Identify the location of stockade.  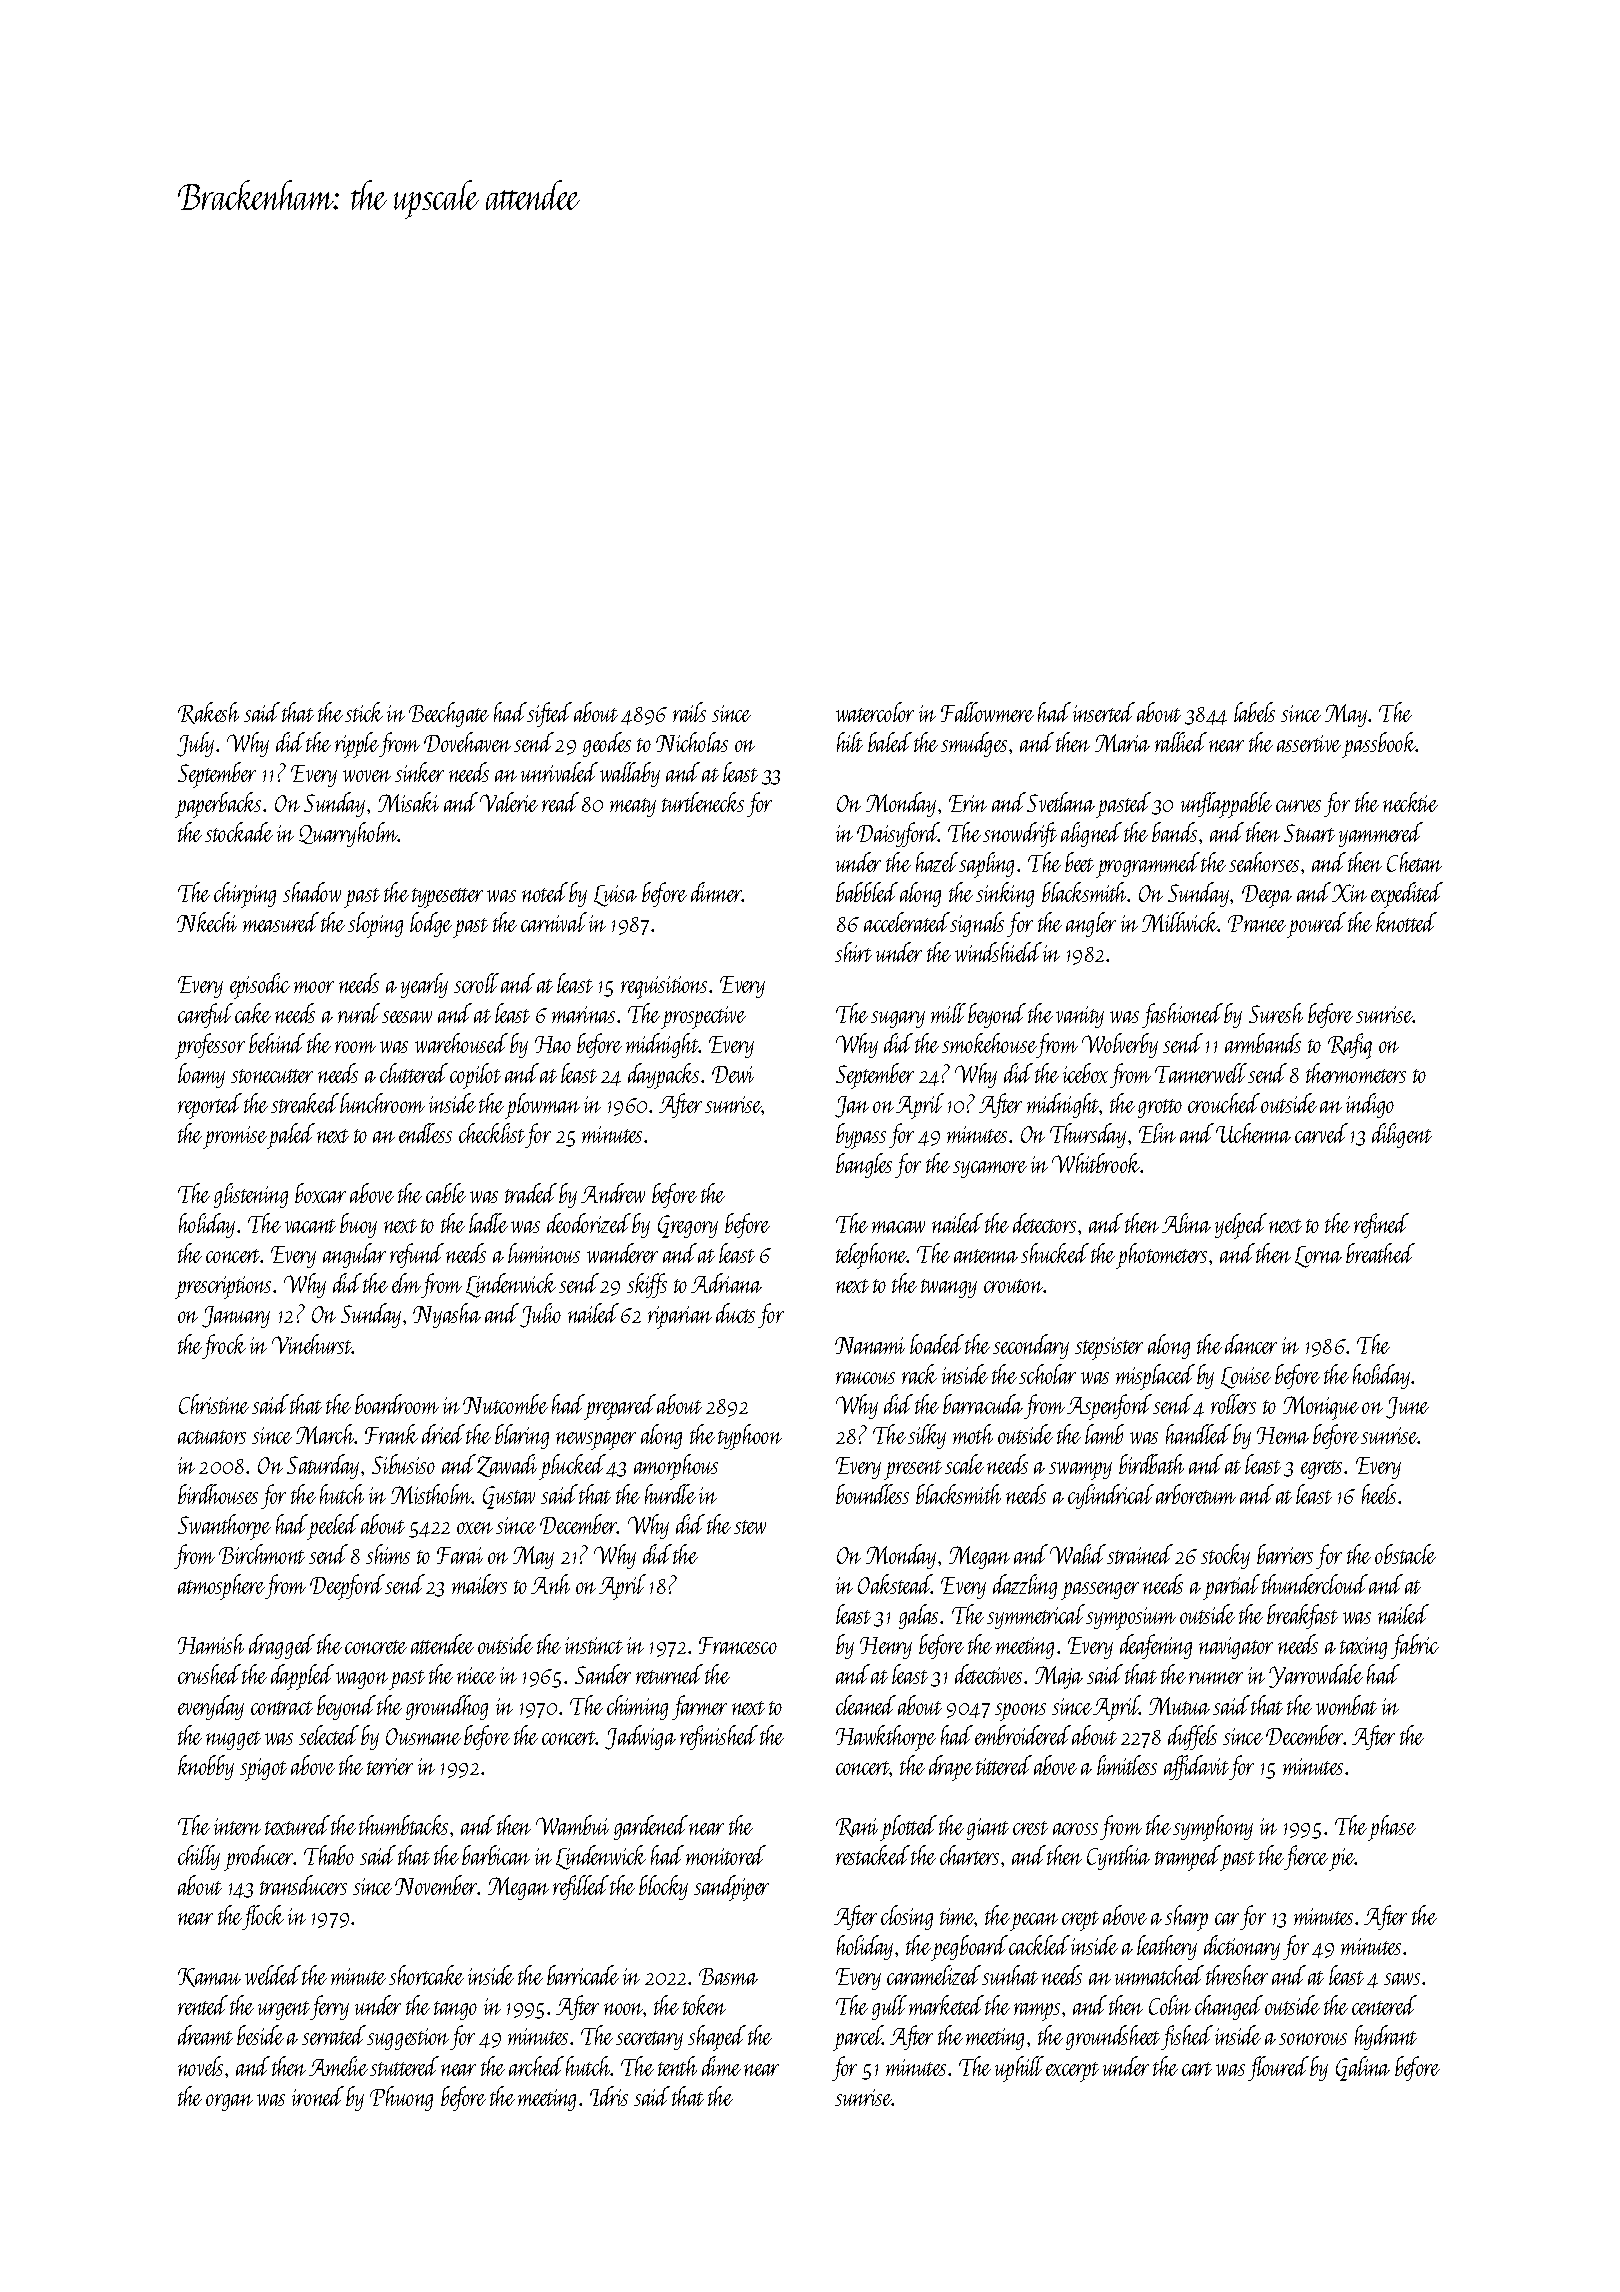
(239, 832).
